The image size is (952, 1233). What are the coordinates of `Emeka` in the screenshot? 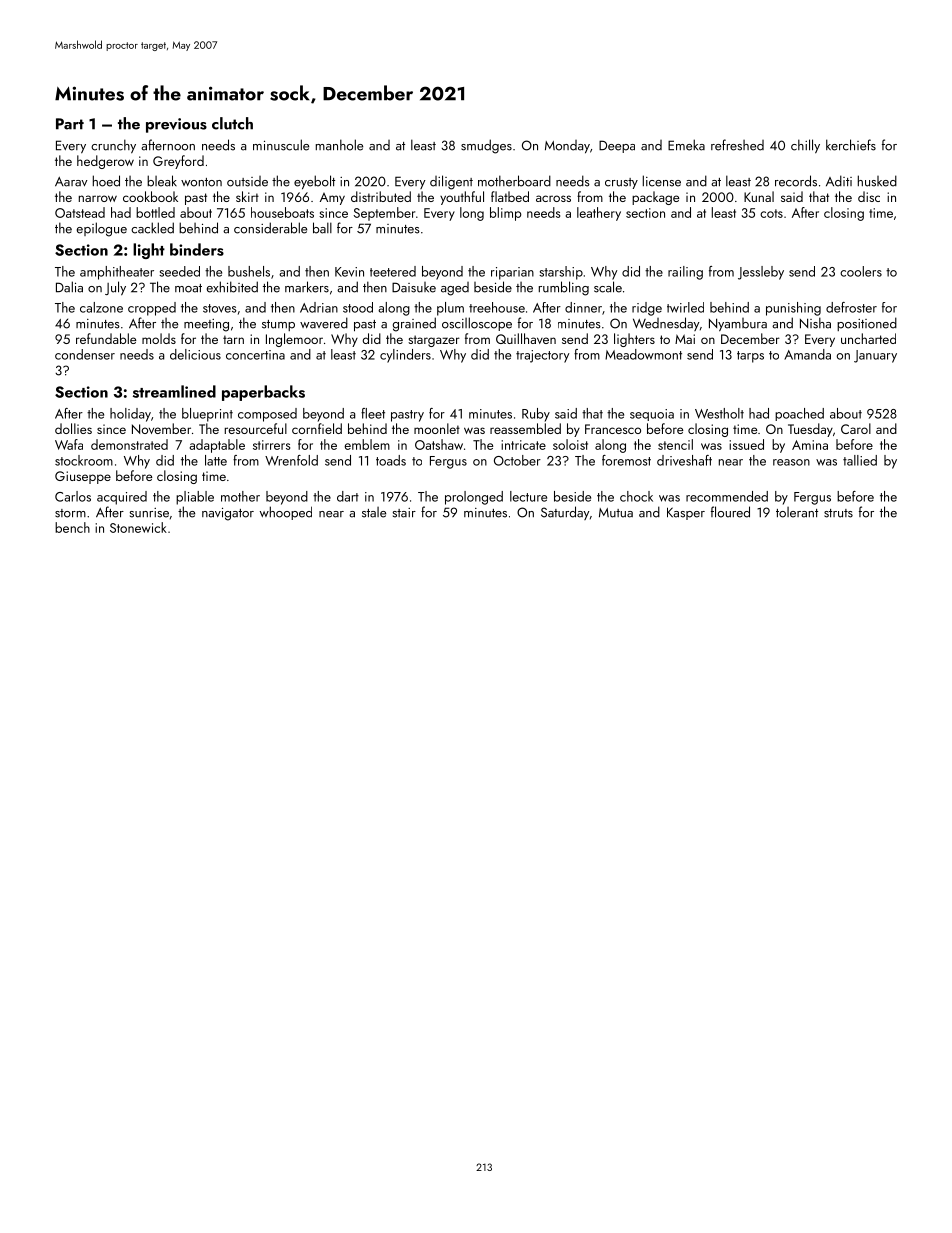 It's located at (686, 145).
